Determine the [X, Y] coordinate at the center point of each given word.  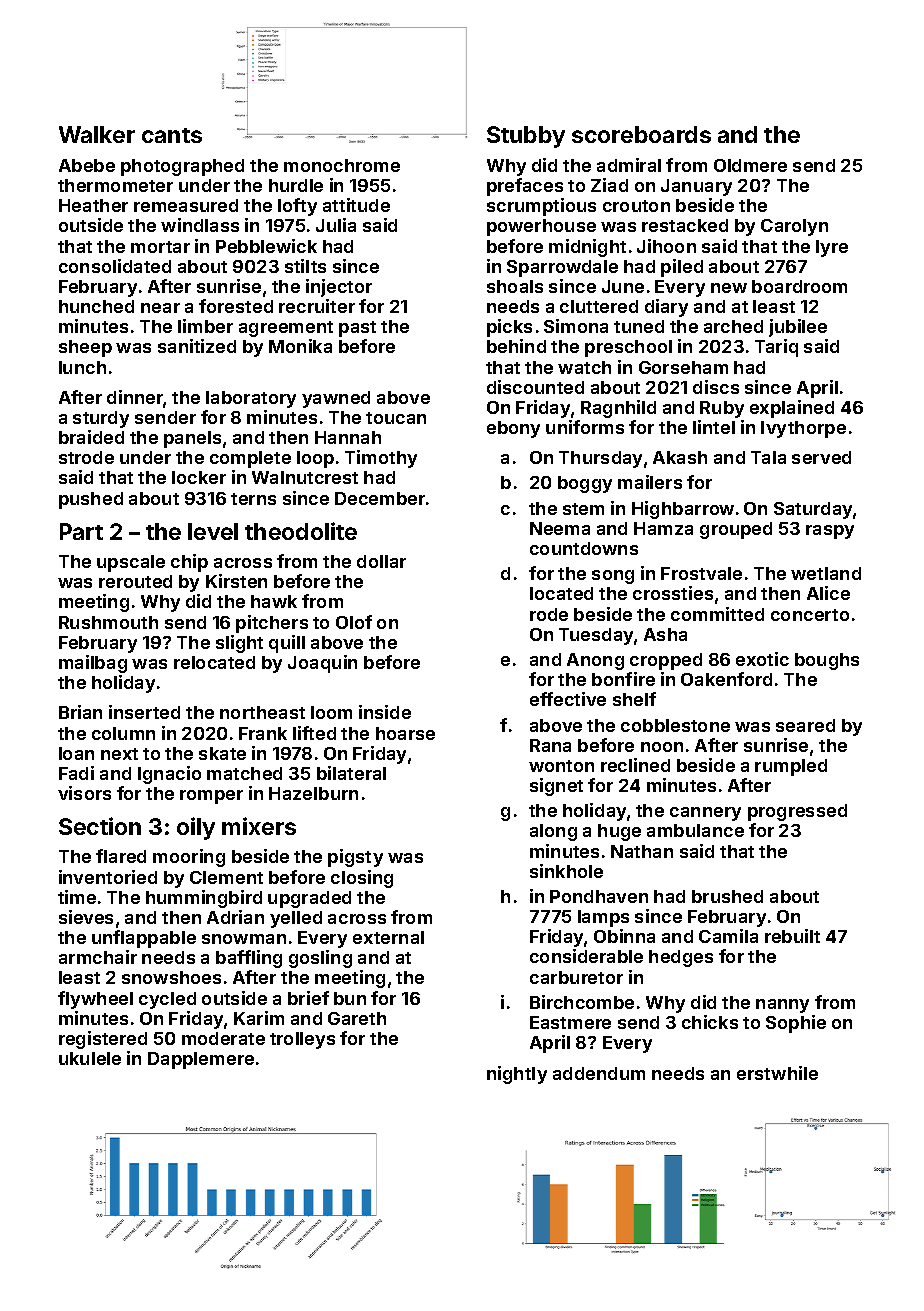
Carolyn [794, 227]
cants [172, 135]
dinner [135, 398]
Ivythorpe [803, 429]
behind [516, 346]
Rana [550, 745]
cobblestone [675, 725]
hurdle [296, 185]
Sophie [796, 1024]
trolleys [302, 1040]
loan [76, 753]
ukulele [90, 1058]
